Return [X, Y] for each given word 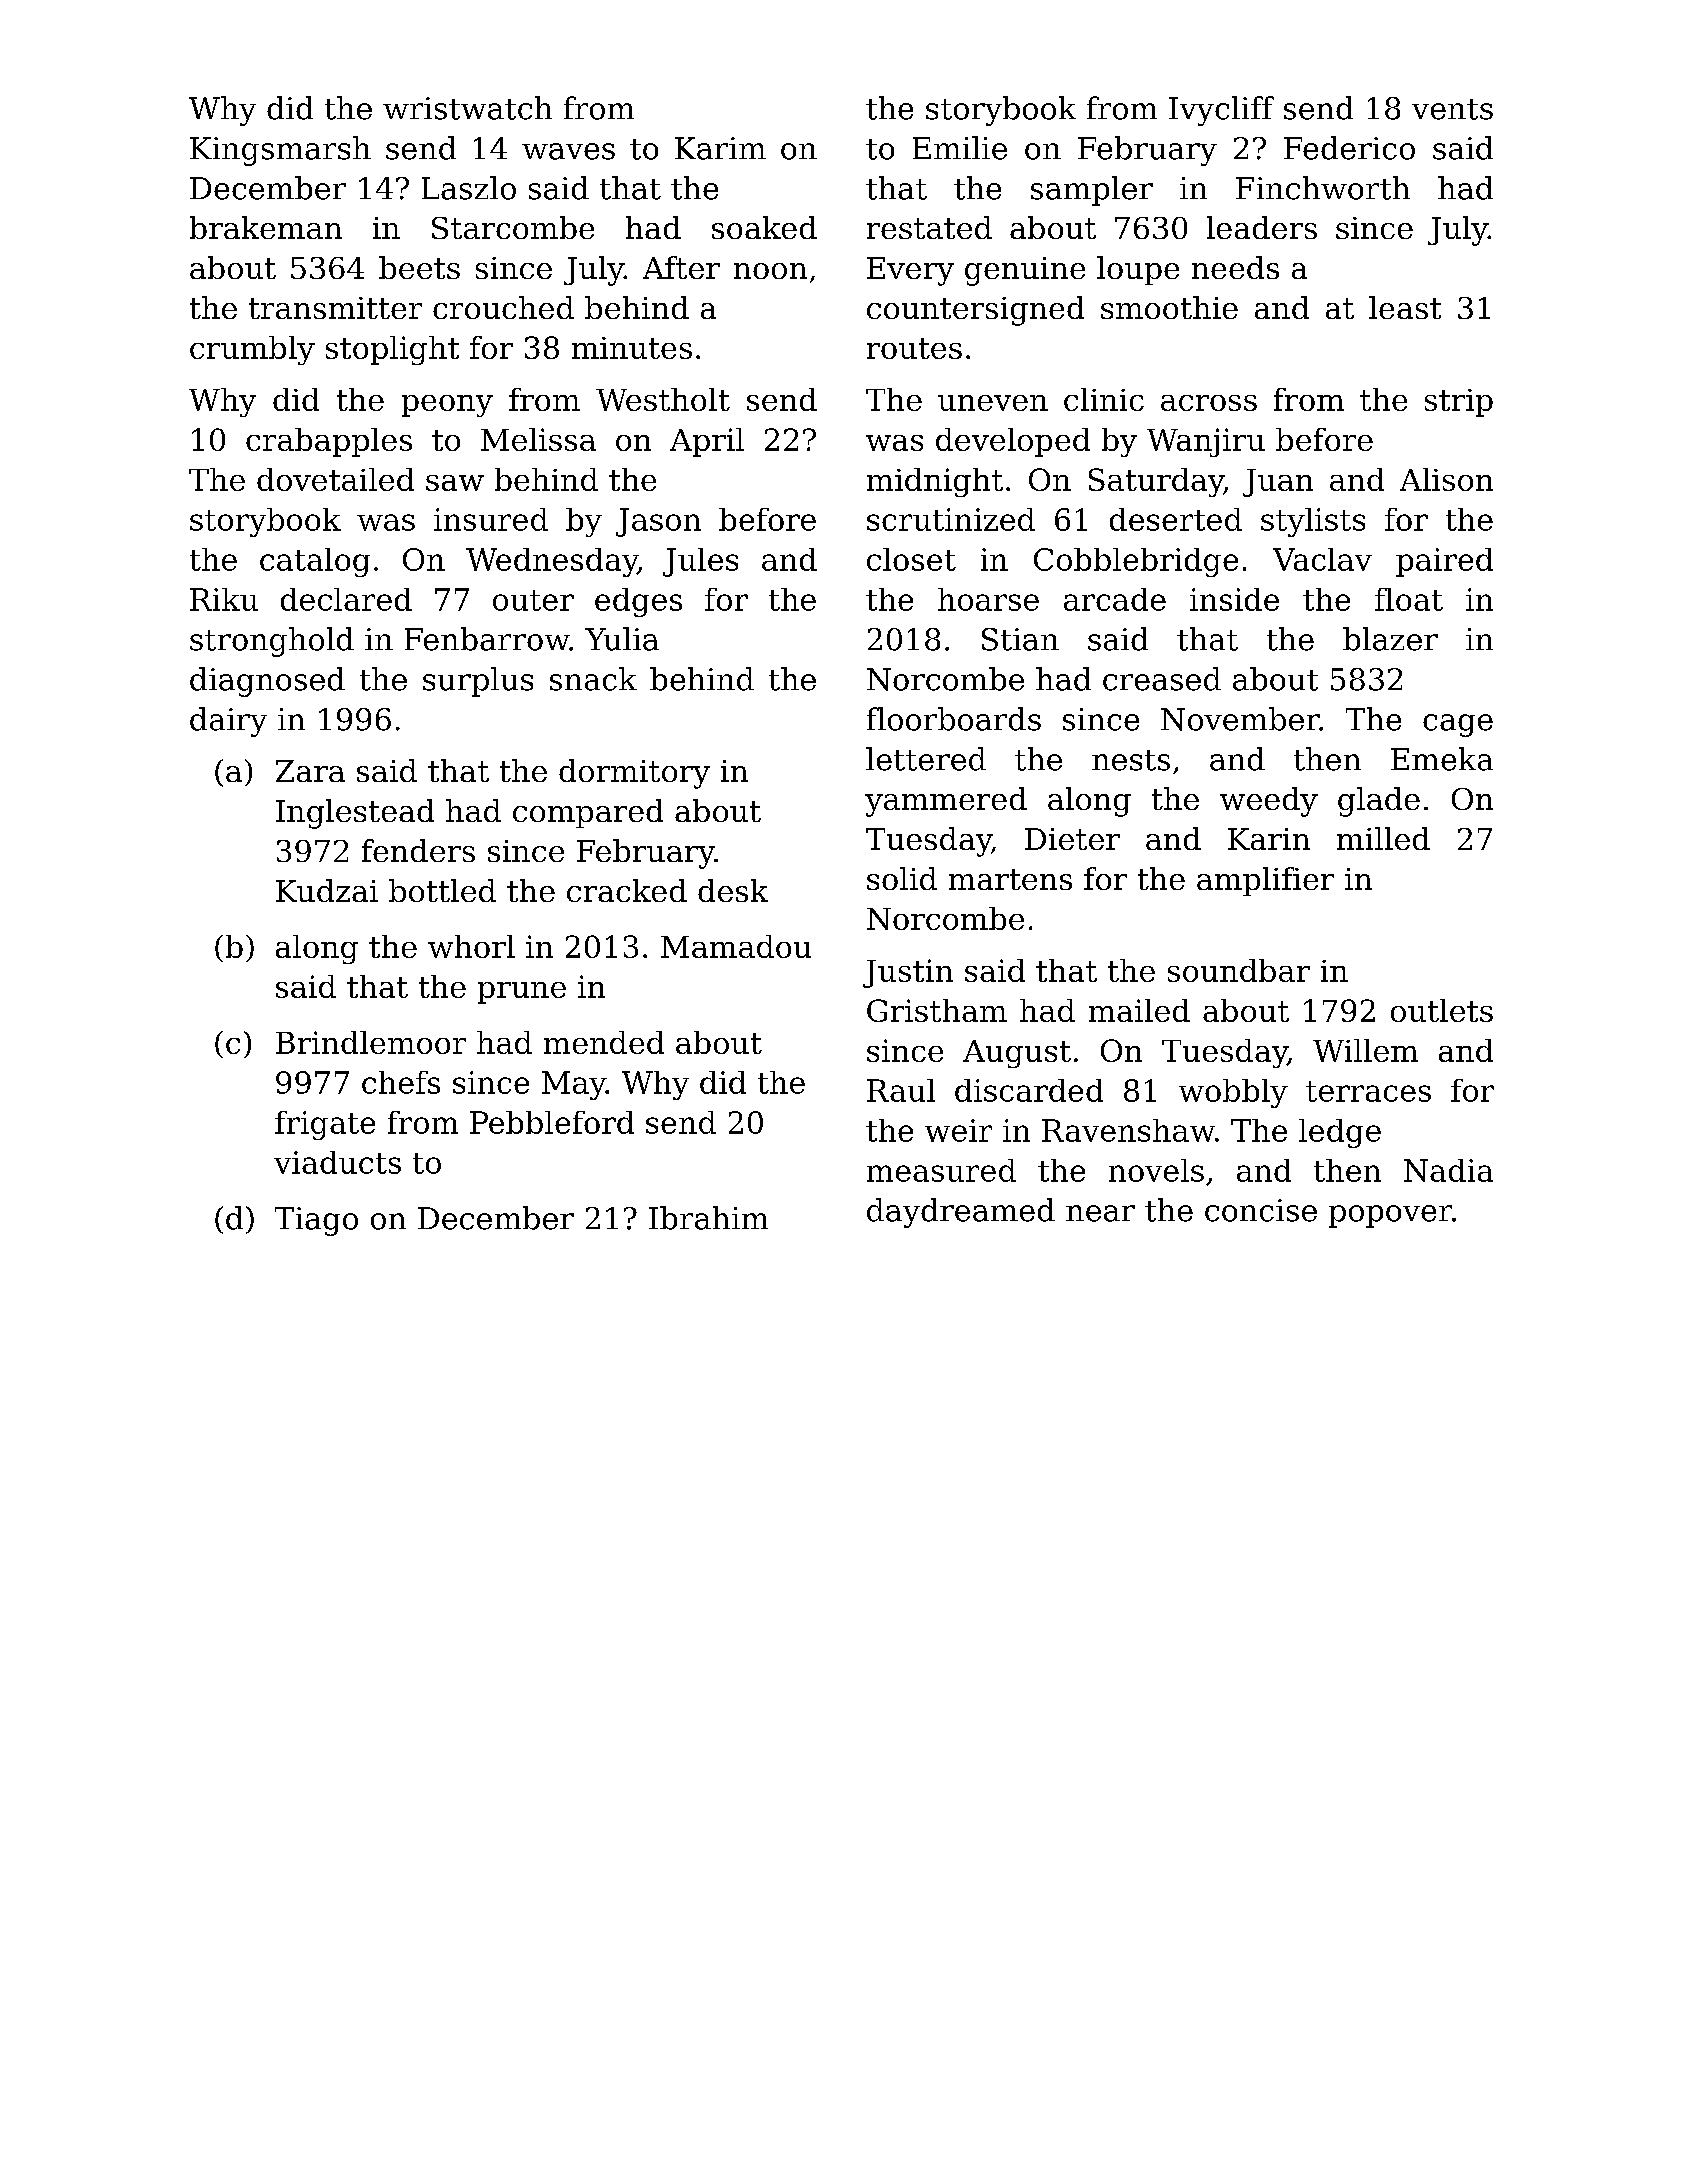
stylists [1313, 522]
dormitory [634, 774]
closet [911, 559]
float [1409, 599]
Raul [901, 1090]
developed [1013, 442]
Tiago [316, 1221]
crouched [503, 307]
